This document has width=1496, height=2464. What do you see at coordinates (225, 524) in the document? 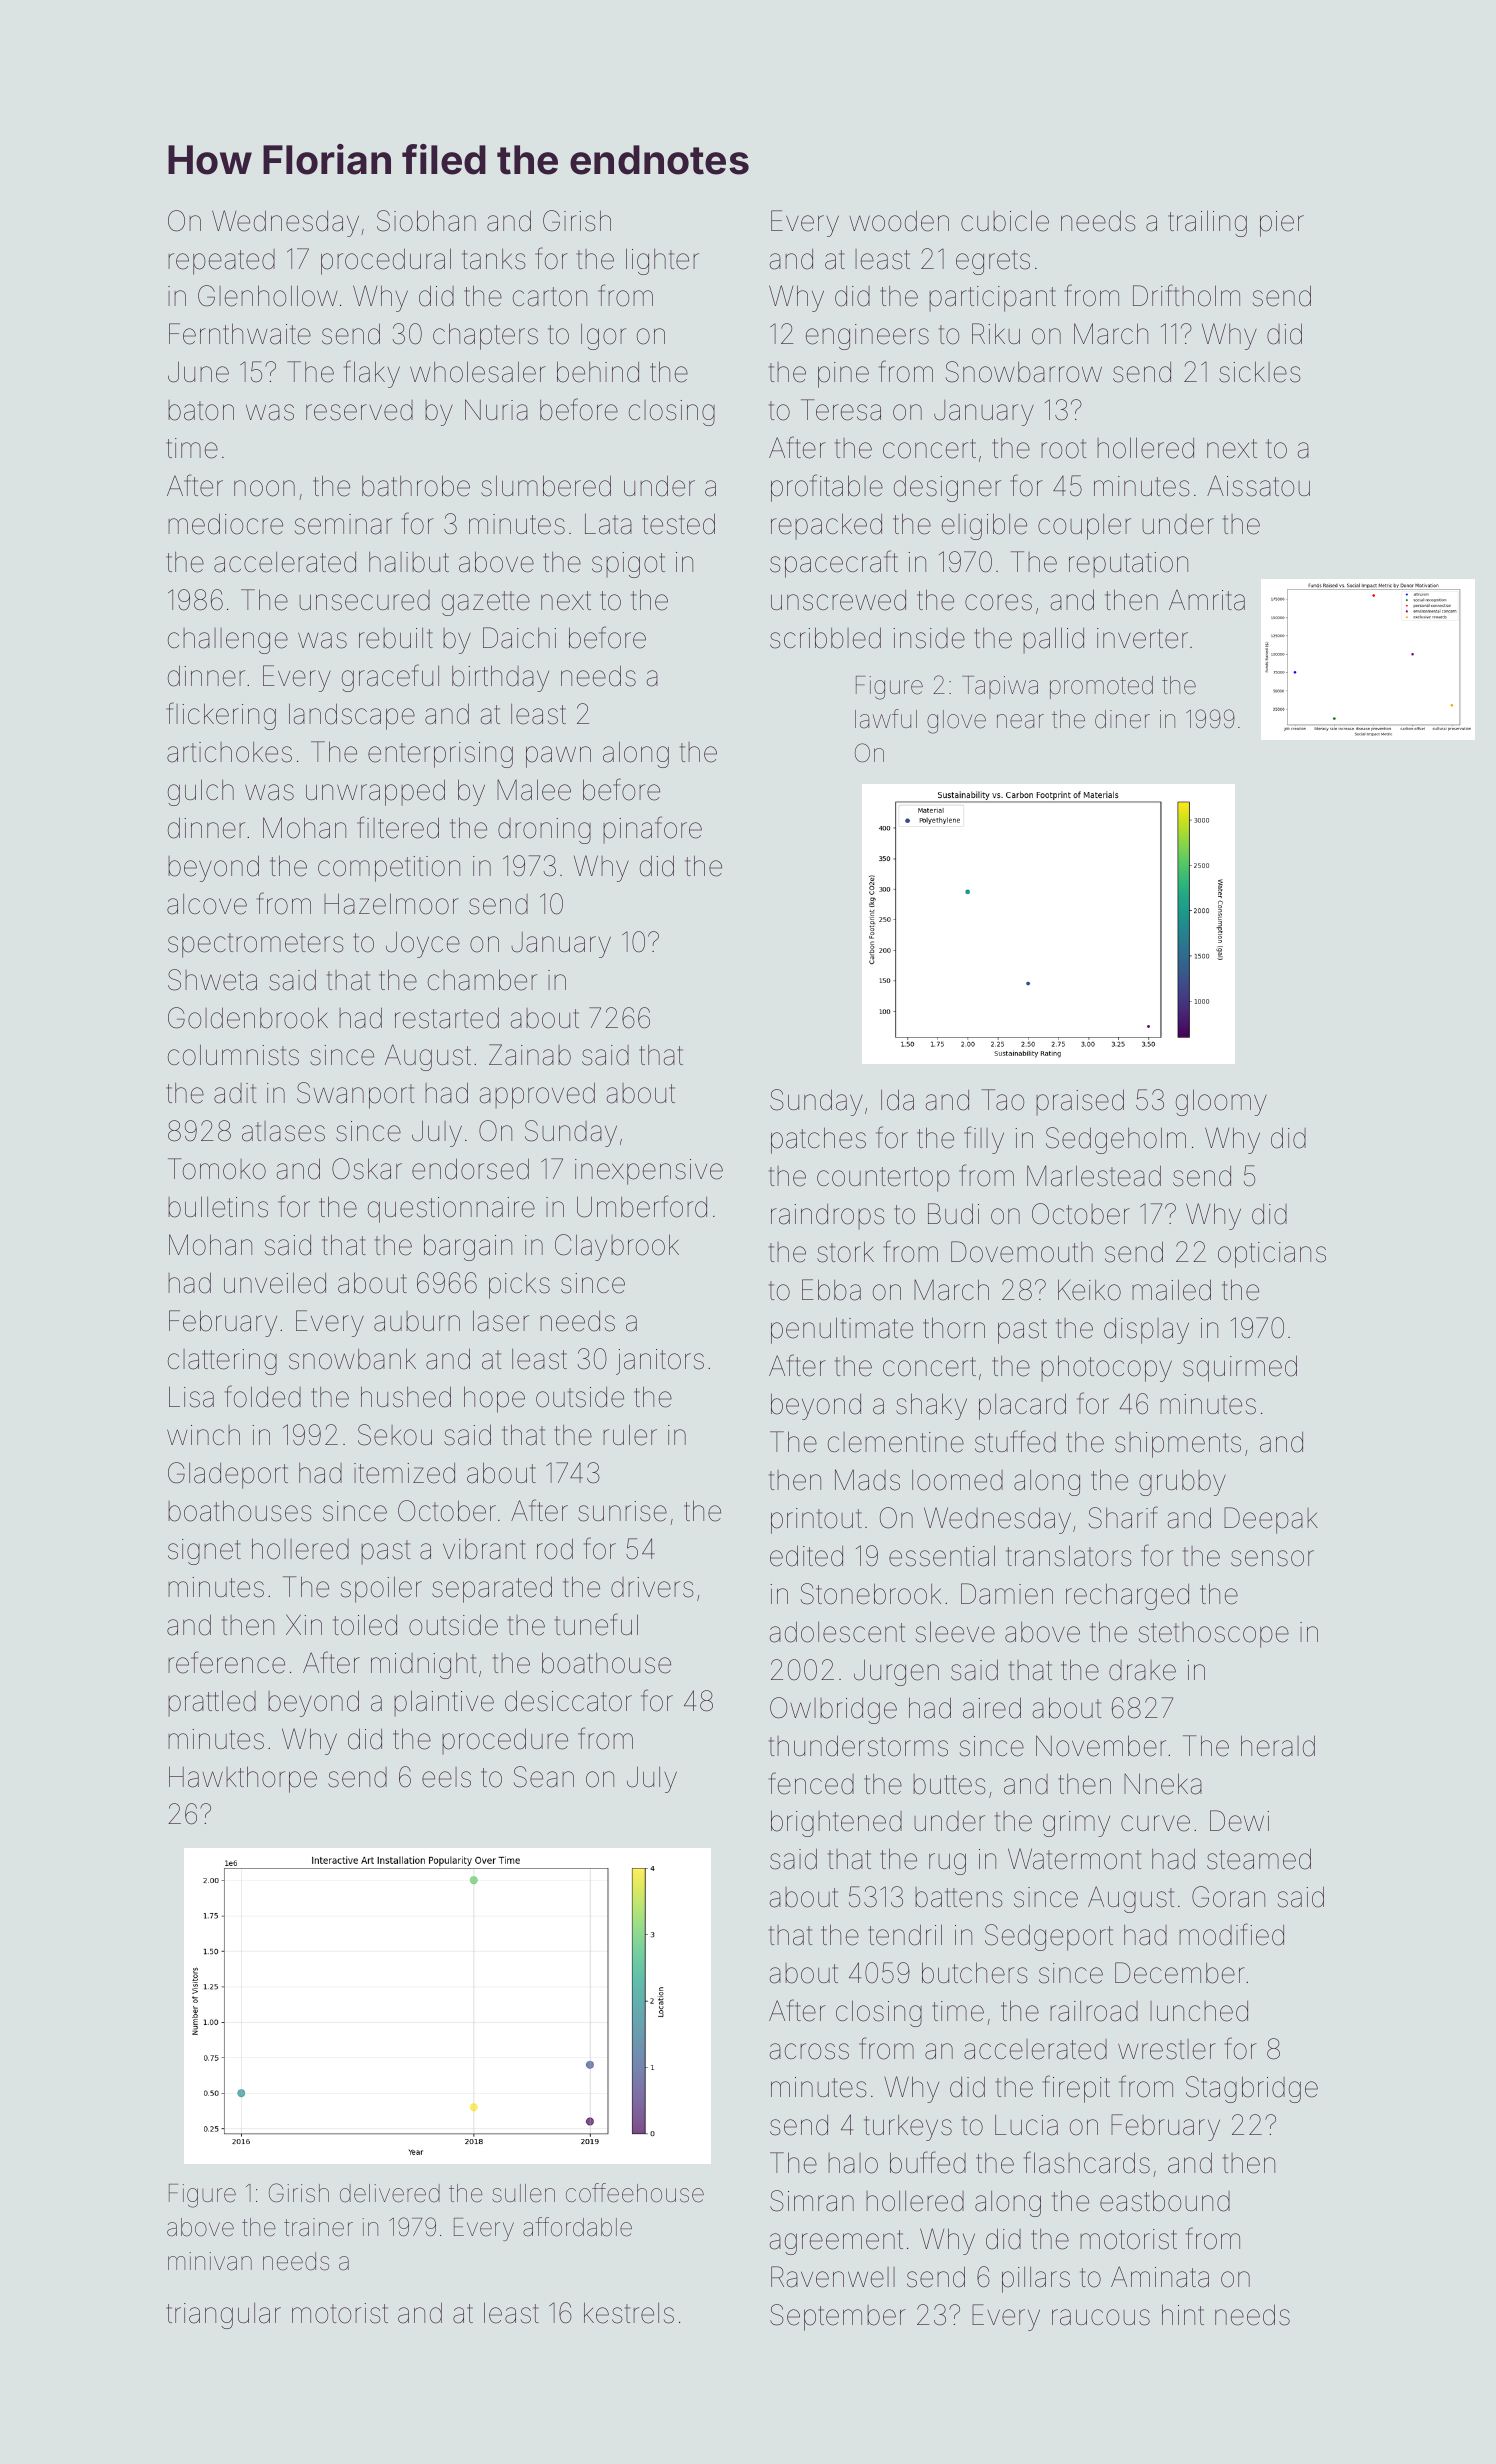
I see `mediocre` at bounding box center [225, 524].
